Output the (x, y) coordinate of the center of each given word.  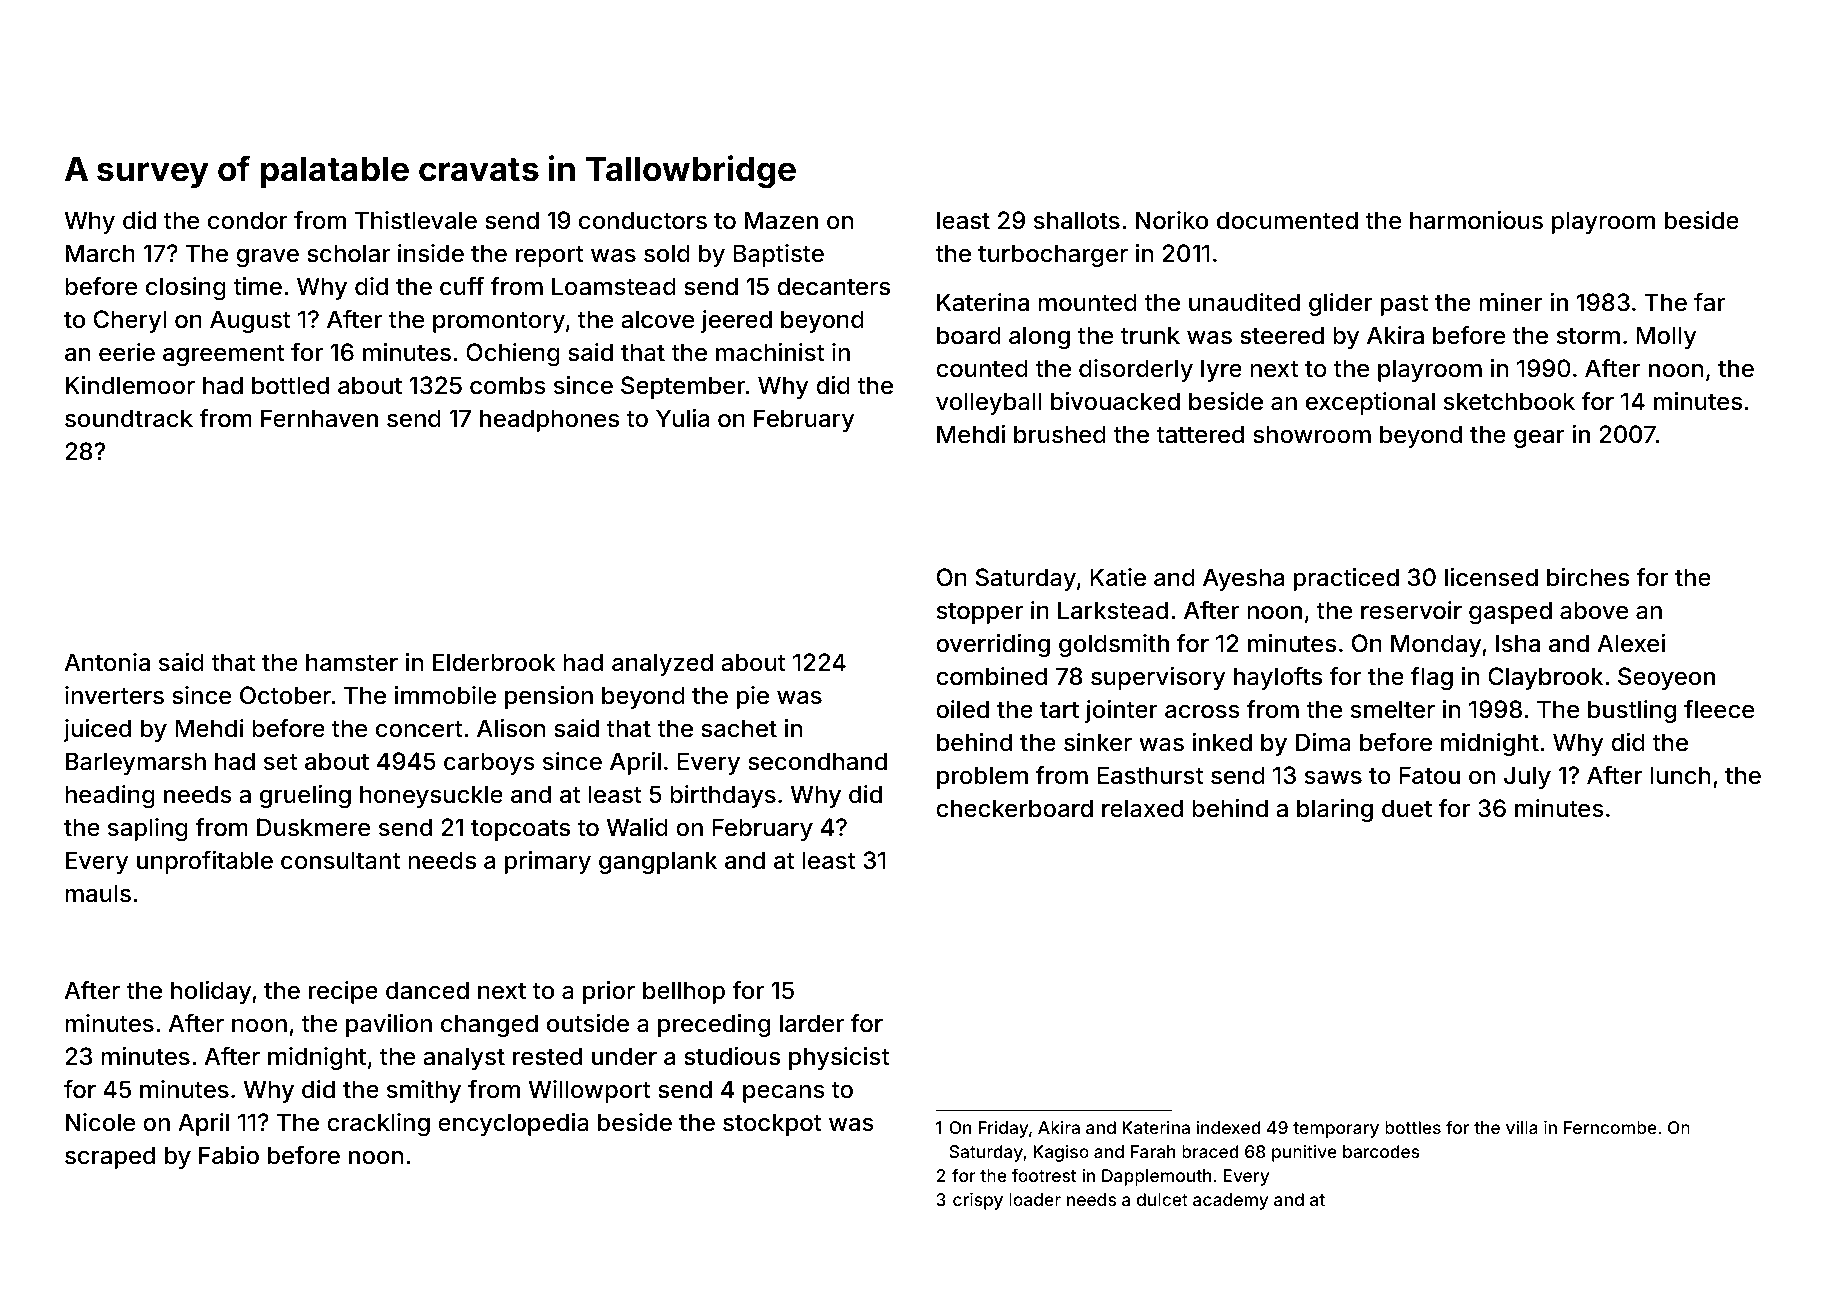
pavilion (389, 1025)
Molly (1666, 337)
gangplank (658, 862)
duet (1407, 808)
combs (508, 385)
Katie (1118, 577)
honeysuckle (431, 796)
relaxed (1142, 808)
